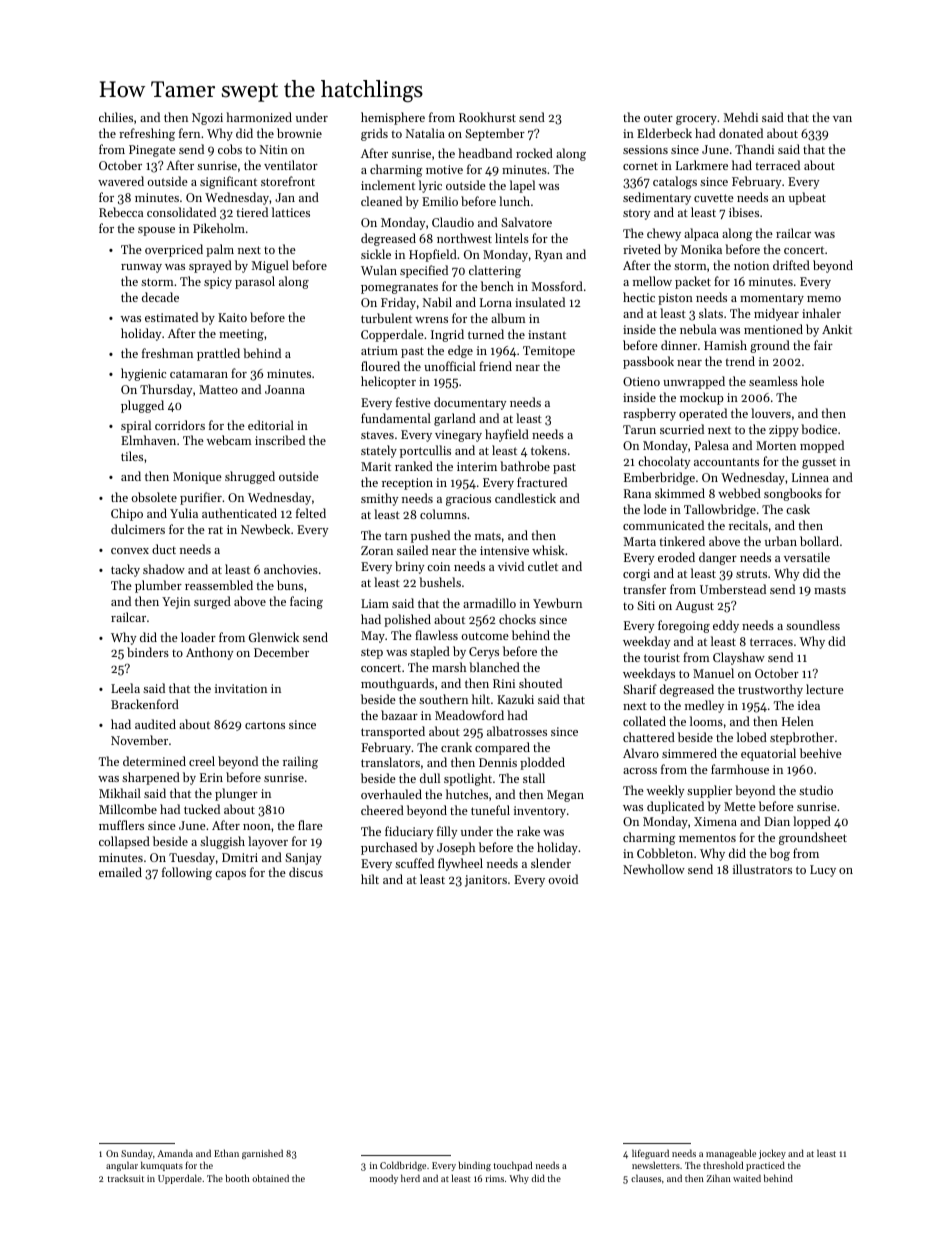  I want to click on shouted, so click(540, 683).
